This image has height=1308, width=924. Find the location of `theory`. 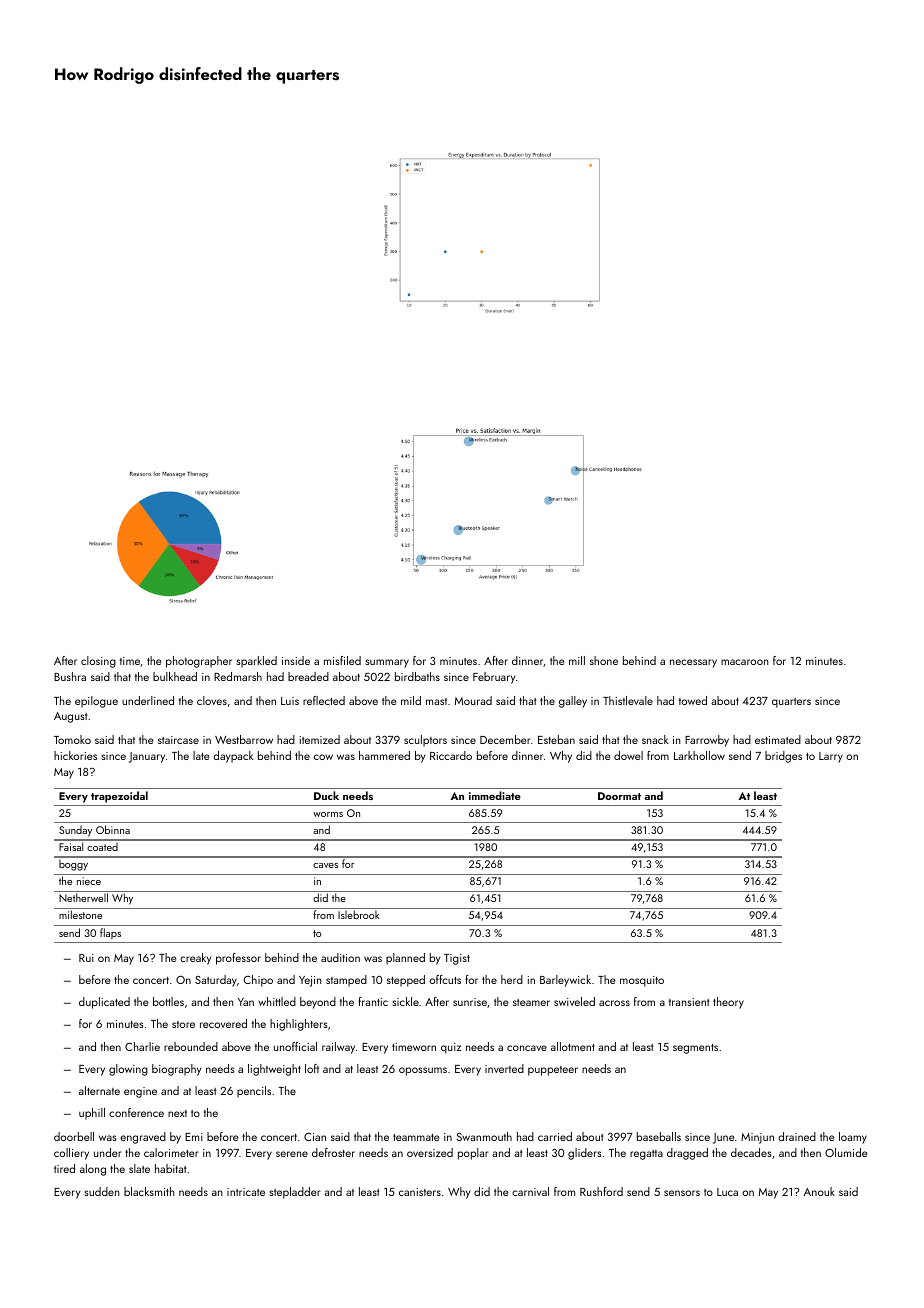

theory is located at coordinates (728, 1003).
